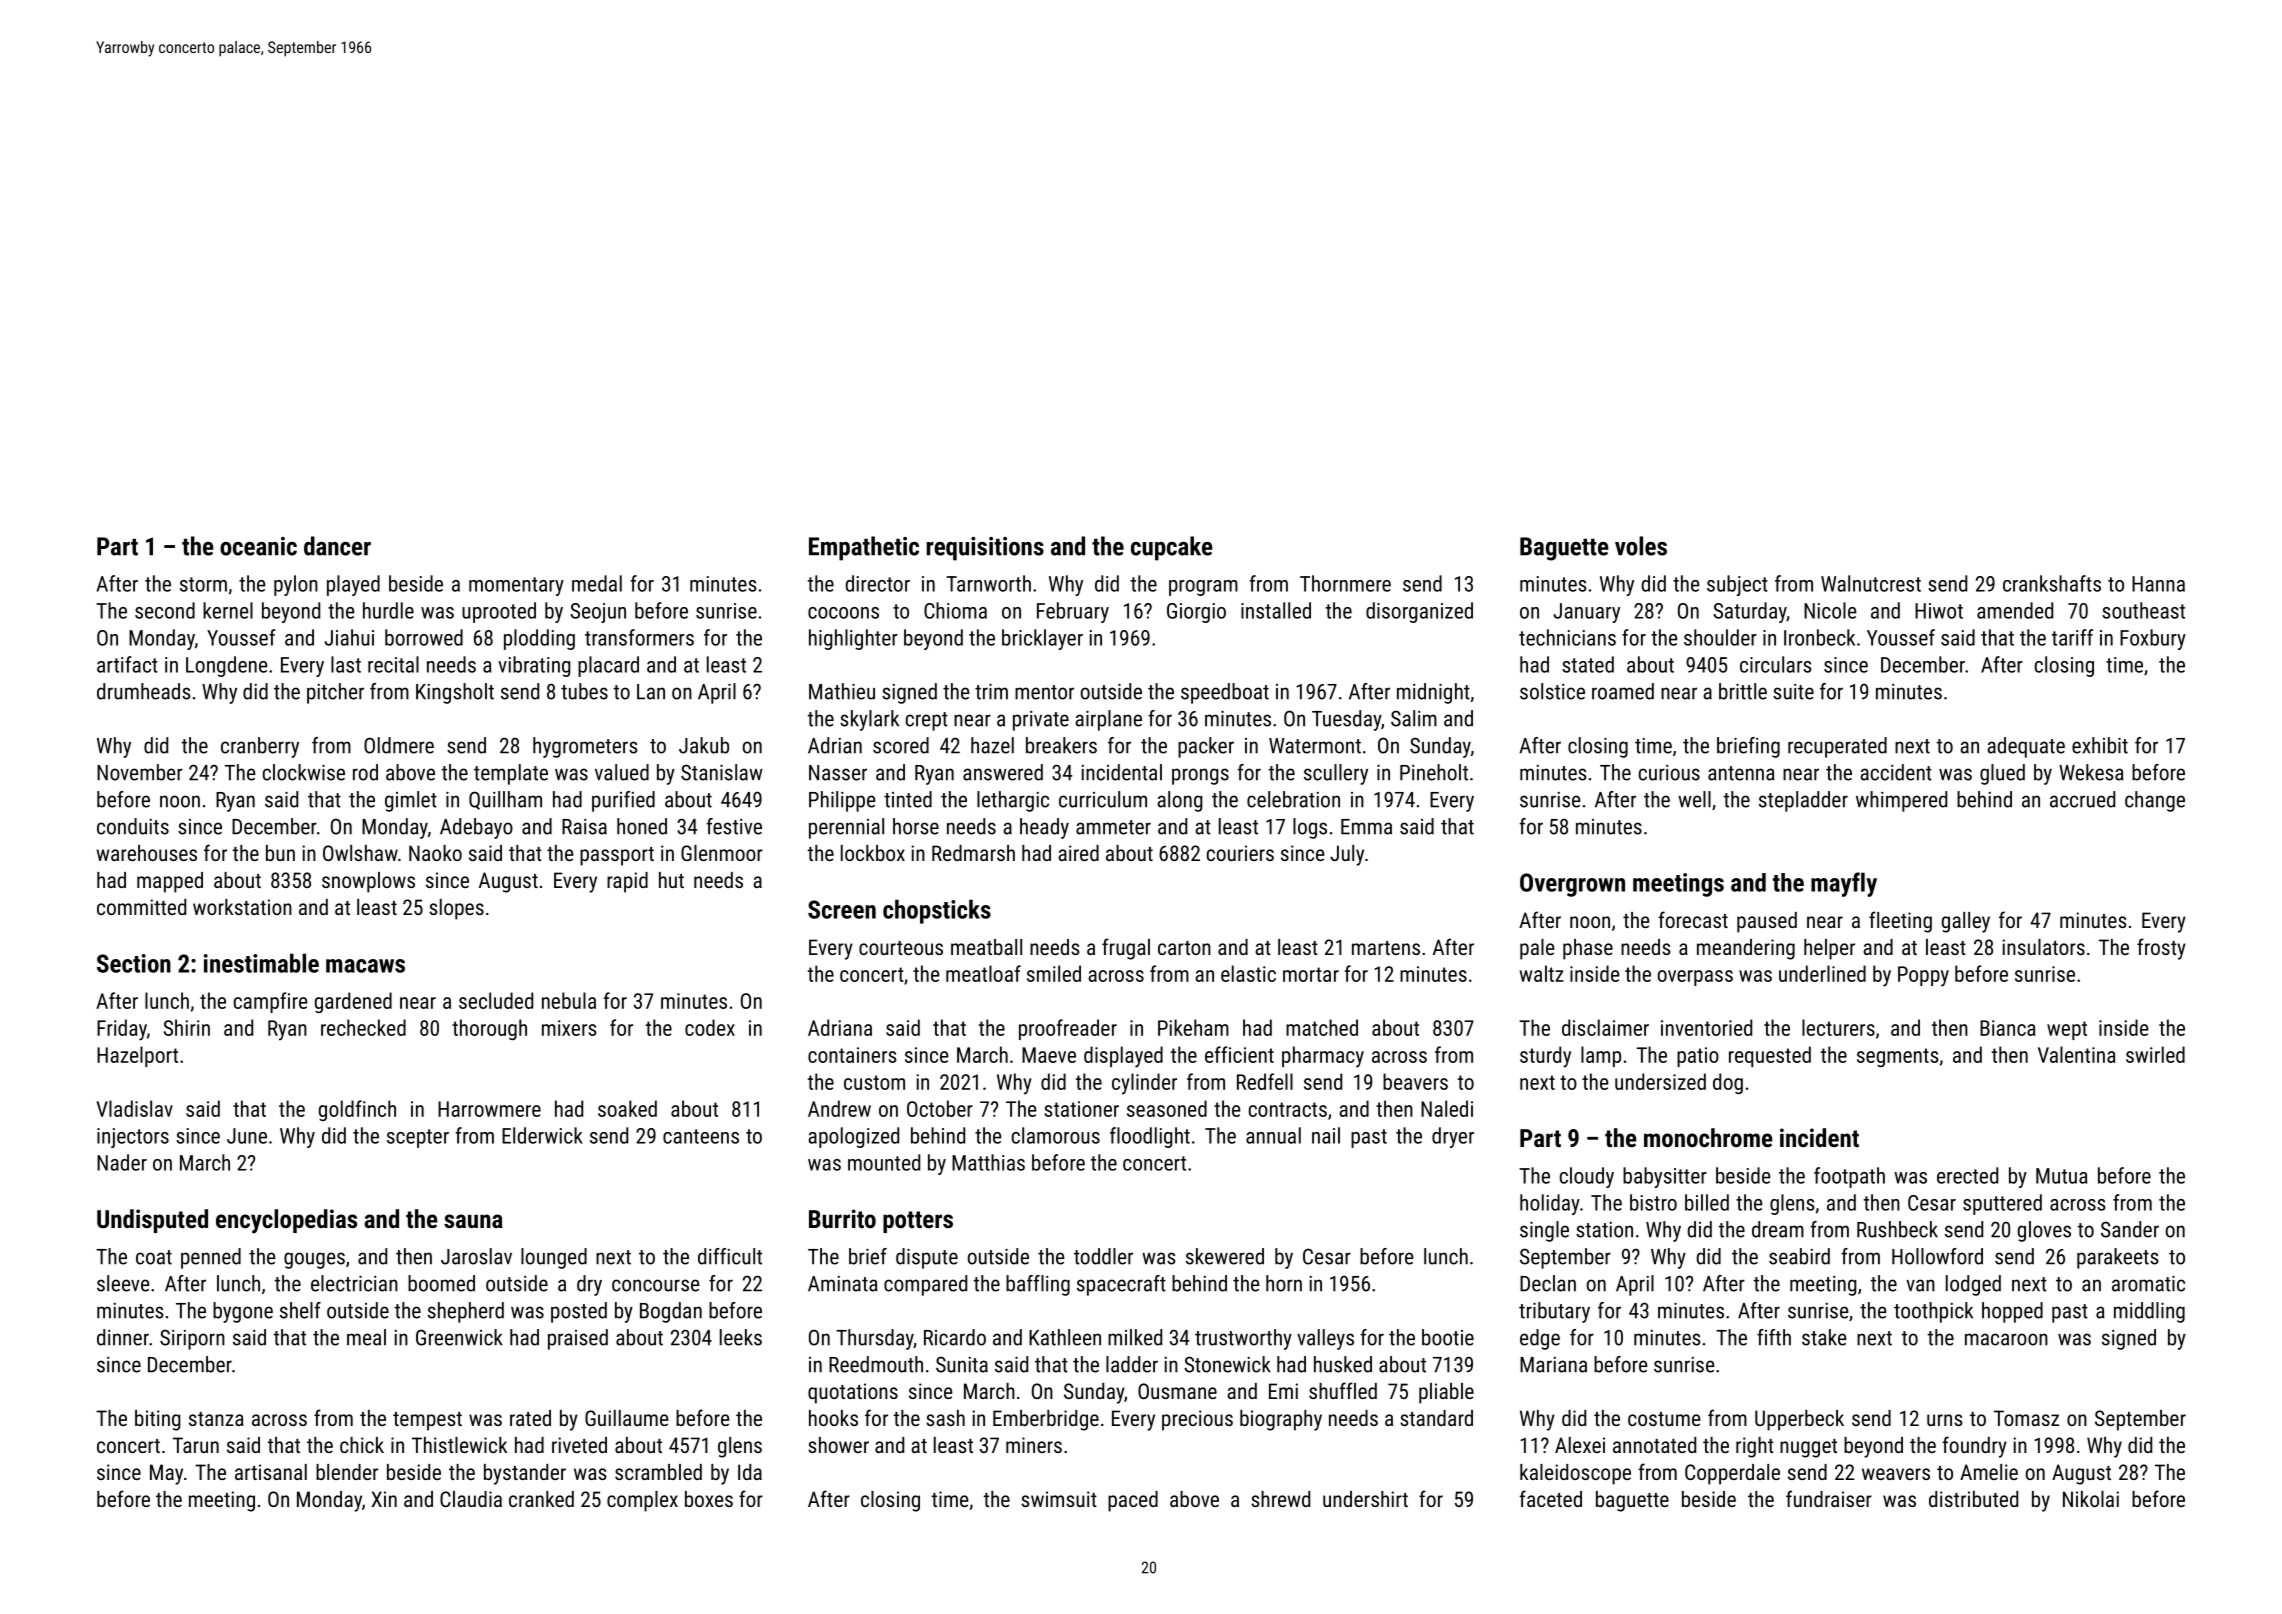 The image size is (2282, 1614). What do you see at coordinates (1544, 1231) in the image?
I see `single` at bounding box center [1544, 1231].
